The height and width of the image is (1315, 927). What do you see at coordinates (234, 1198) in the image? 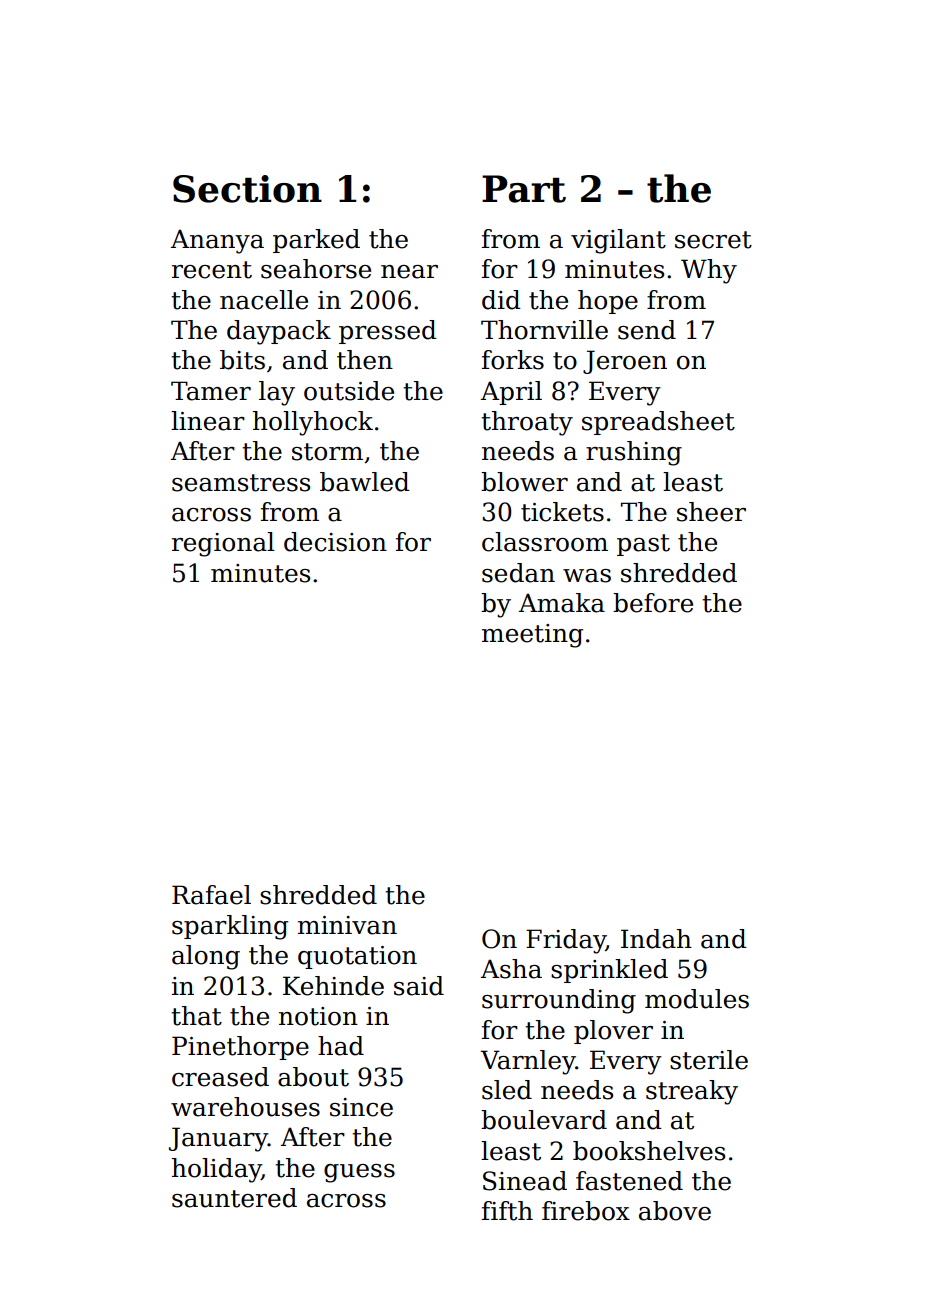
I see `sauntered` at bounding box center [234, 1198].
